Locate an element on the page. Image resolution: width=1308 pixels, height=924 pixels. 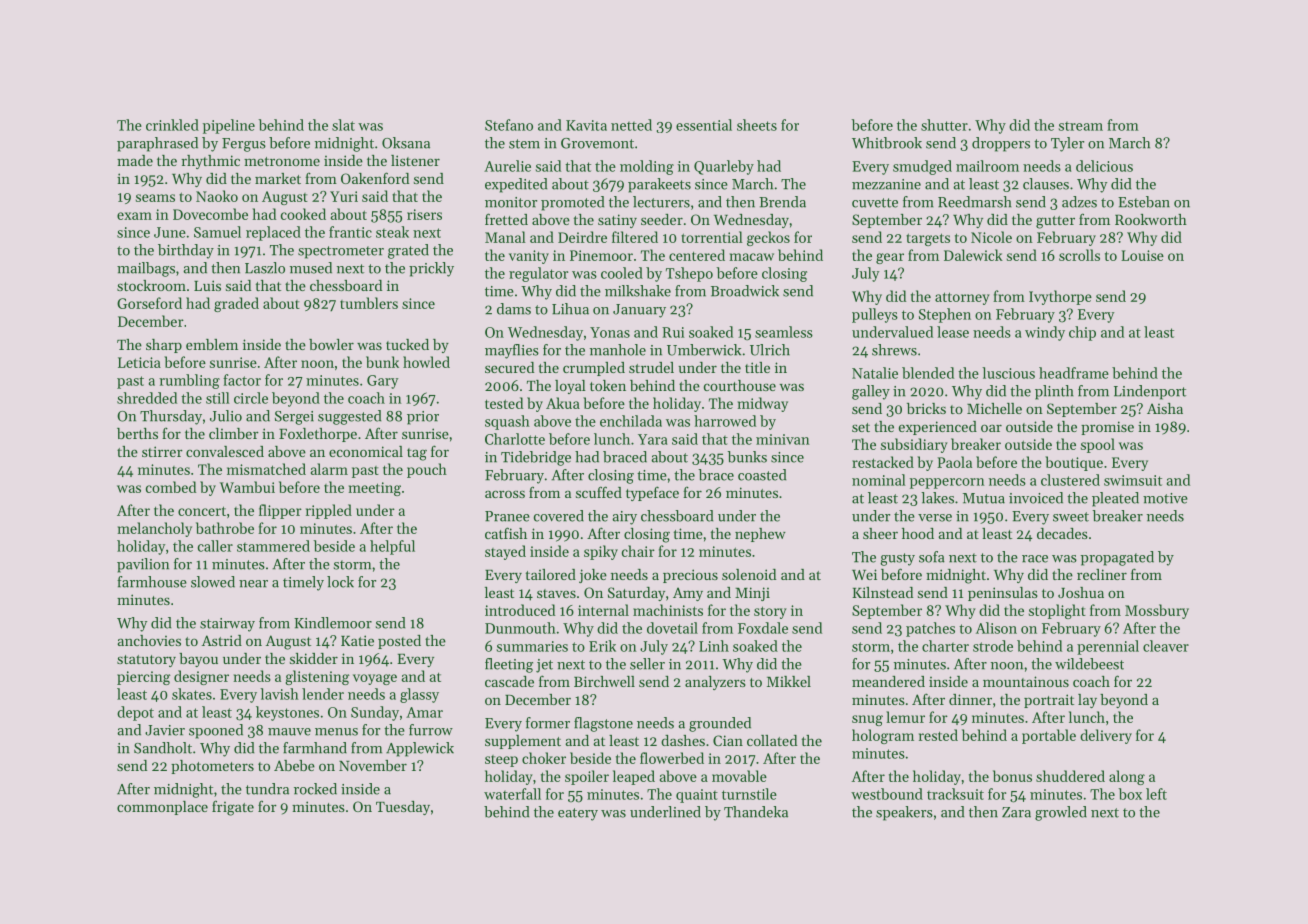
Reedmarsh is located at coordinates (975, 202).
